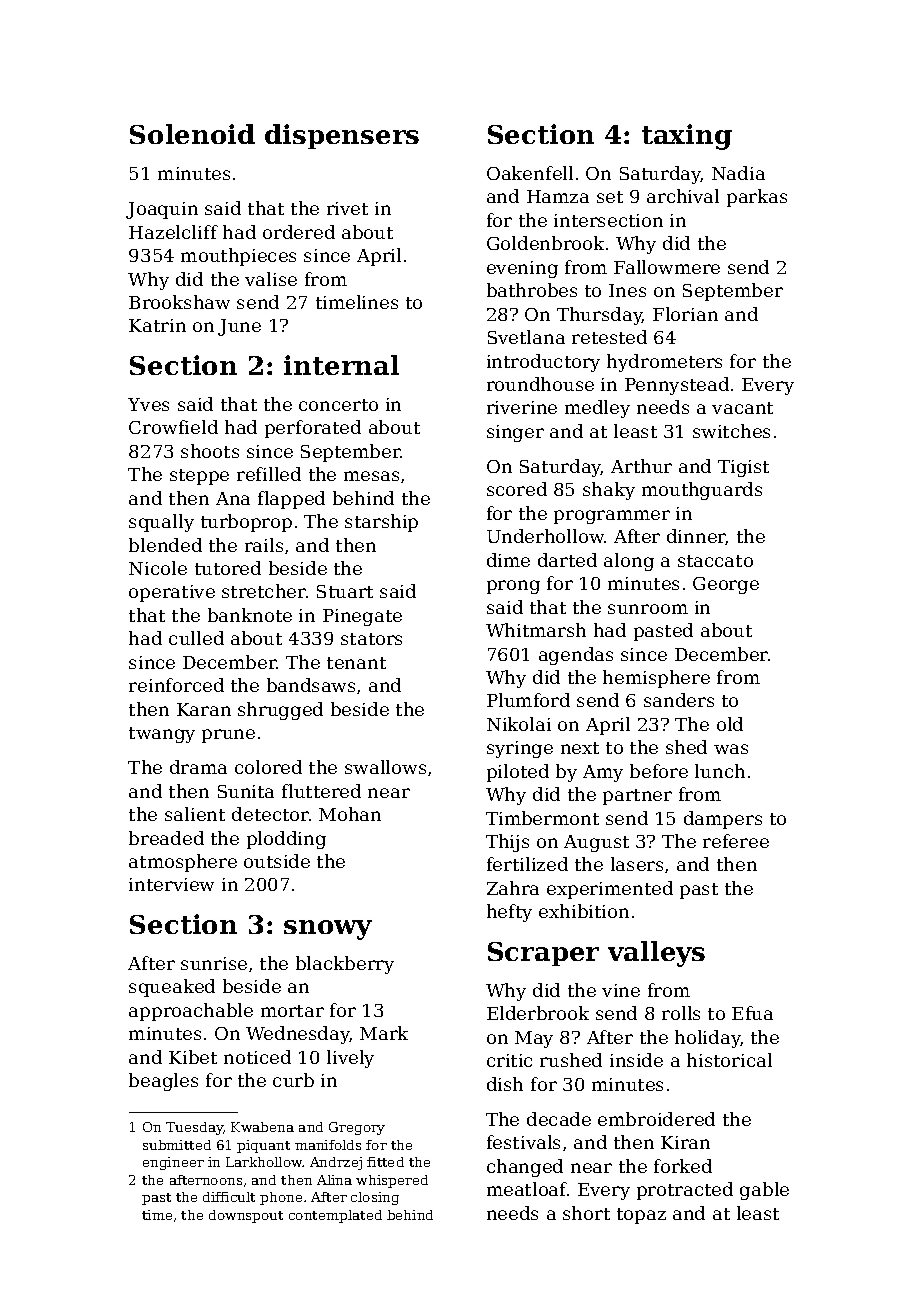 The height and width of the screenshot is (1311, 924). Describe the element at coordinates (742, 408) in the screenshot. I see `vacant` at that location.
